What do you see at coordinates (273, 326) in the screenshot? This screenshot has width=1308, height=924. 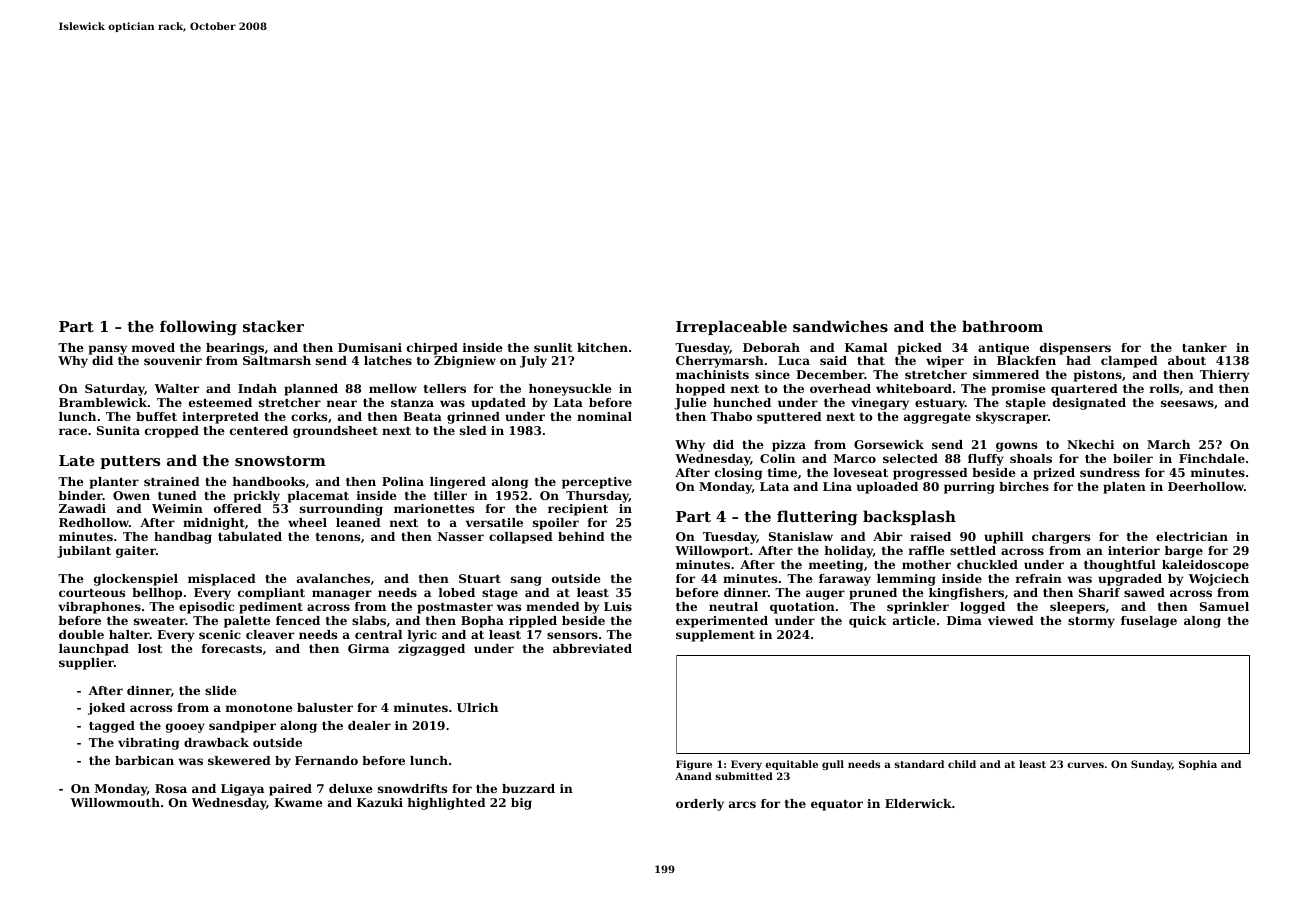 I see `stacker` at bounding box center [273, 326].
